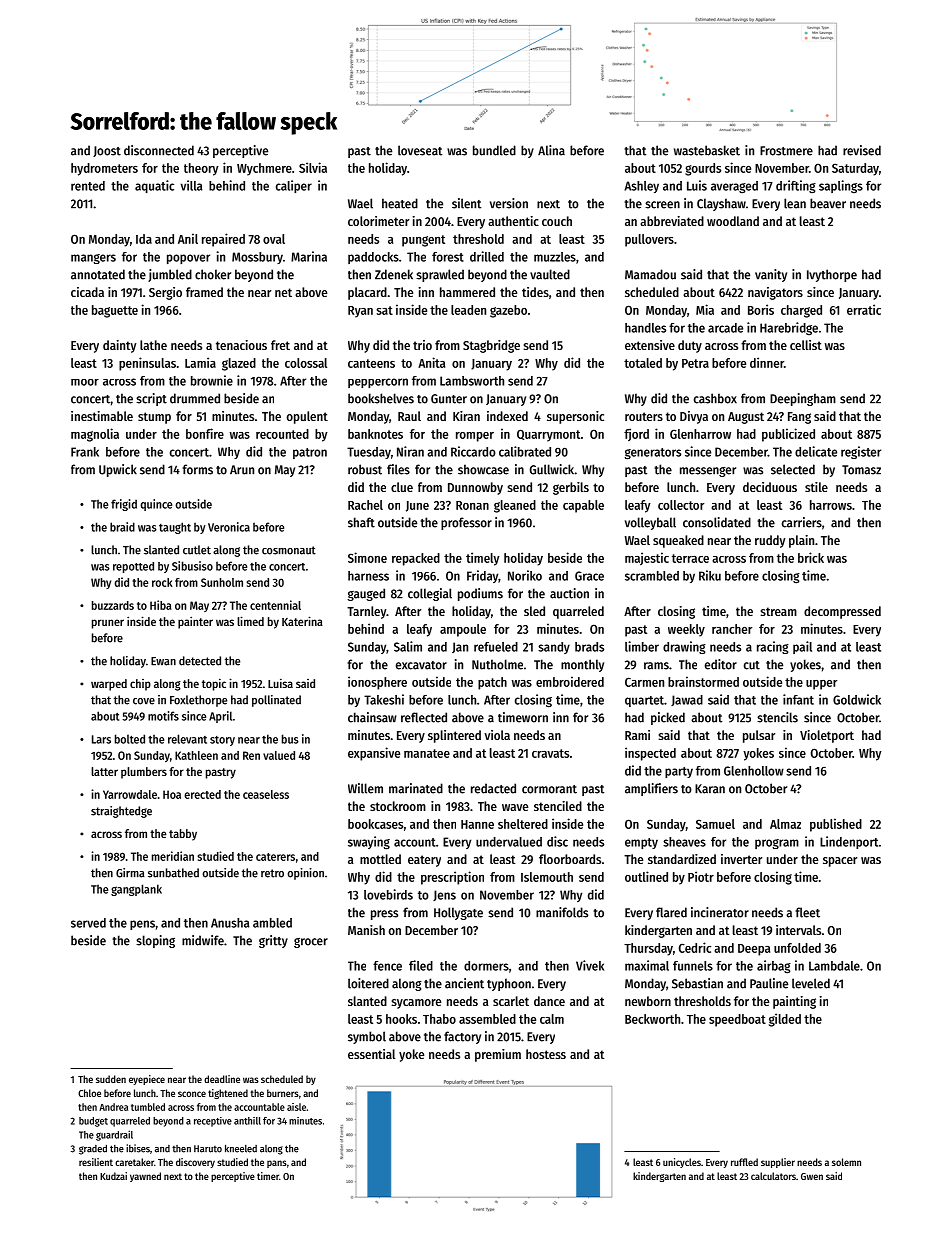  Describe the element at coordinates (816, 487) in the screenshot. I see `stile` at that location.
